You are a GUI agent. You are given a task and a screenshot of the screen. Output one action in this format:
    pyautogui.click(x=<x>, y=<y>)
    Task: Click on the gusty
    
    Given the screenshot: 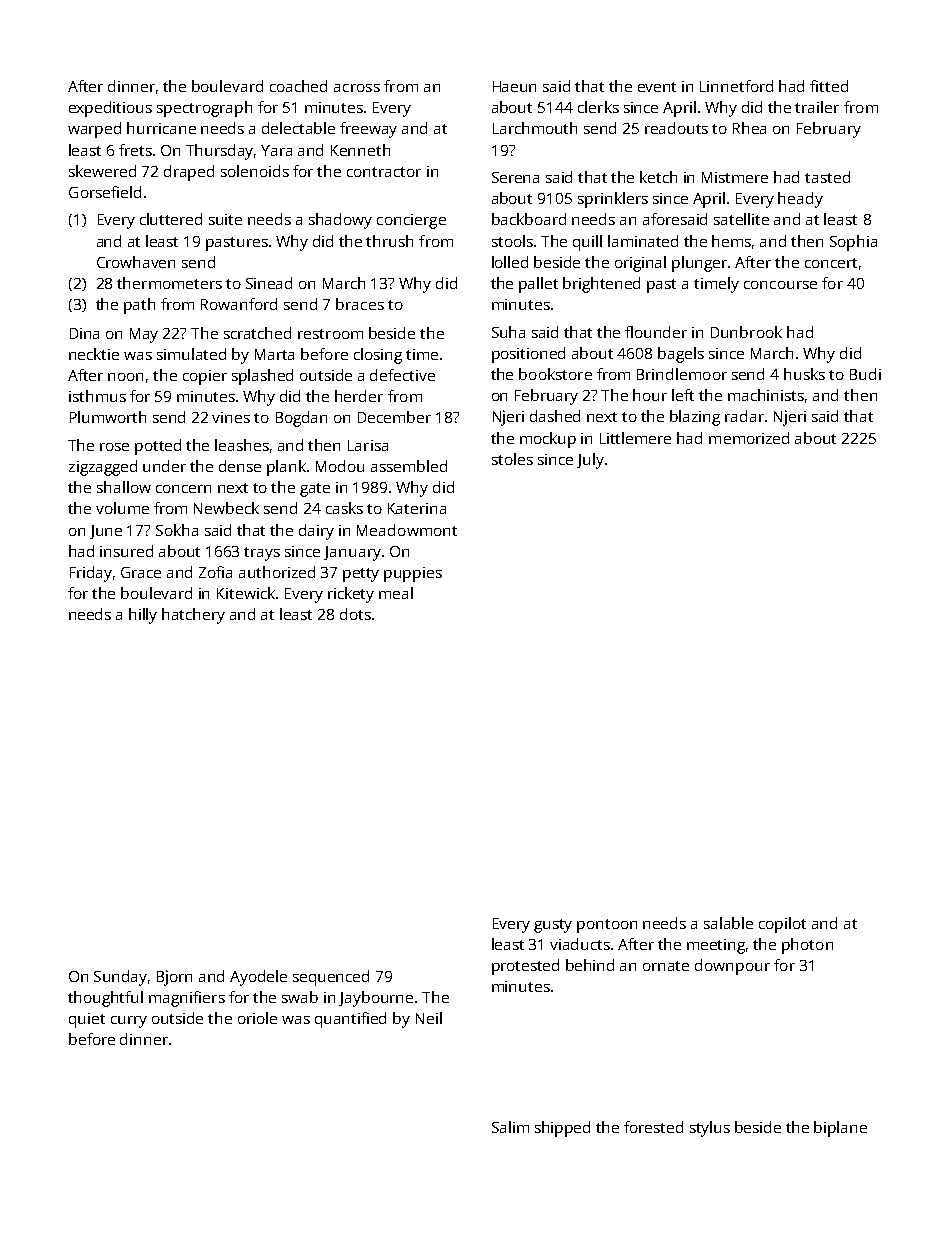 What is the action you would take?
    pyautogui.click(x=553, y=926)
